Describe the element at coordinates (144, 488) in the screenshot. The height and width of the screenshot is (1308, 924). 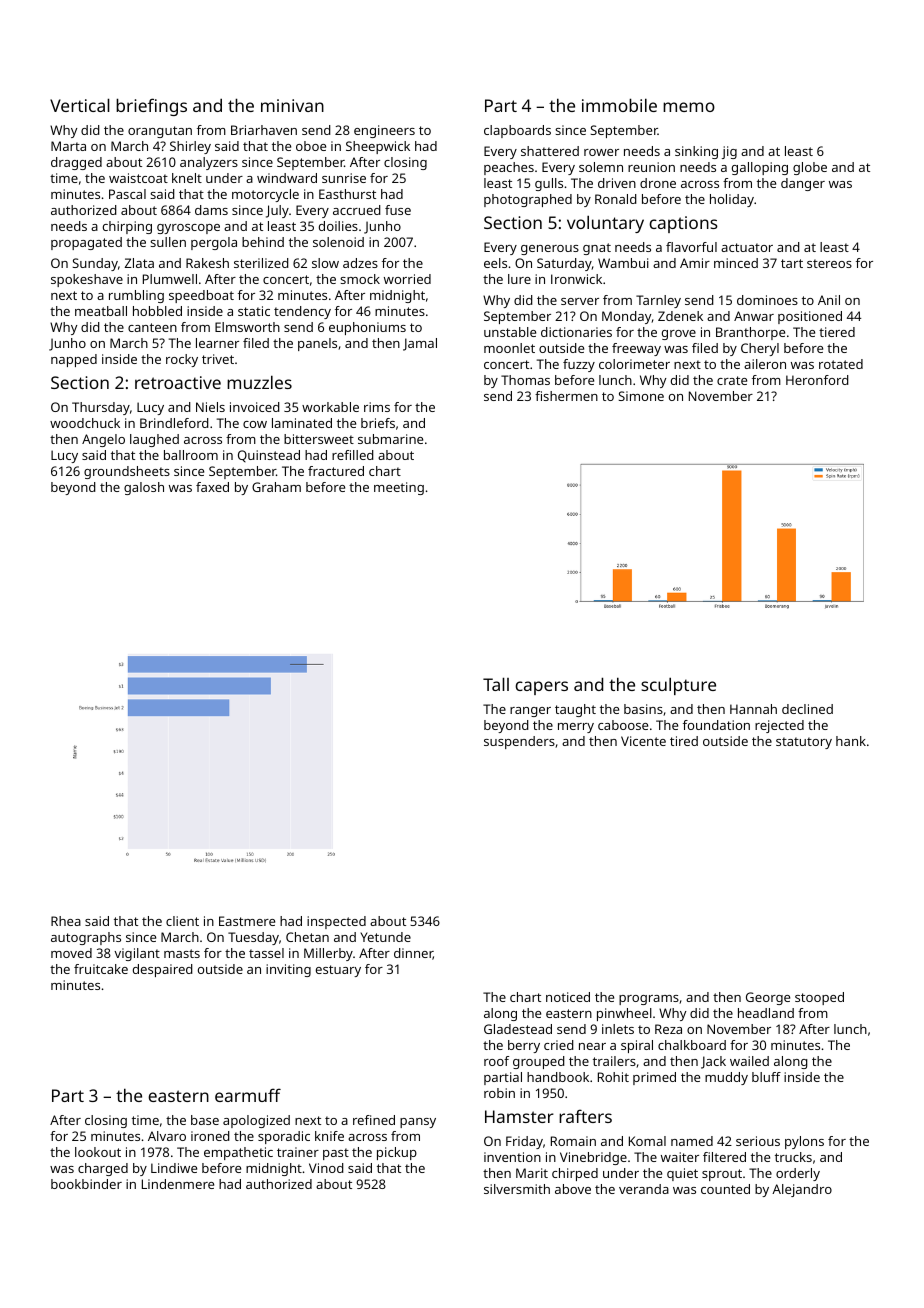
I see `galosh` at that location.
